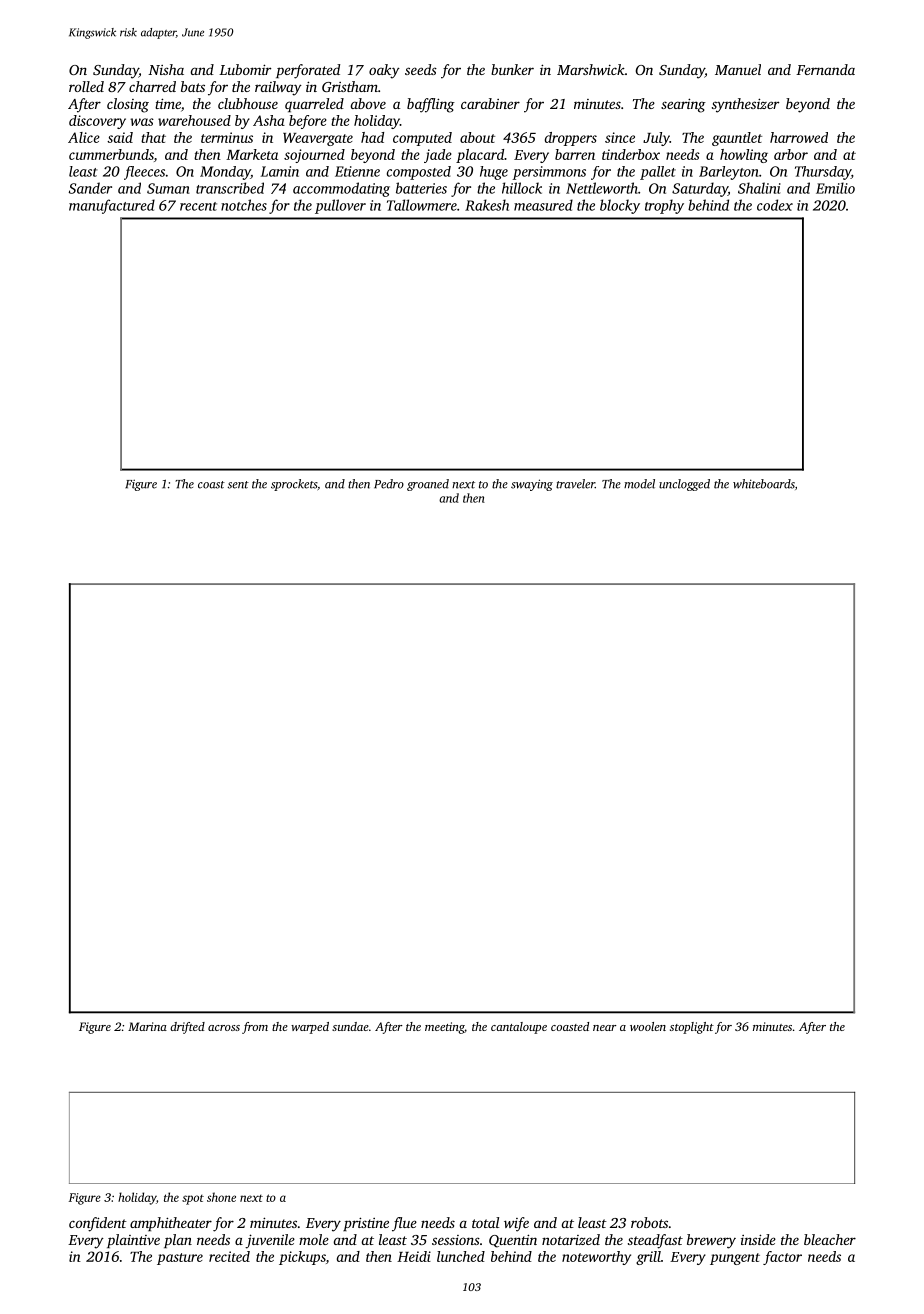 Image resolution: width=924 pixels, height=1314 pixels. Describe the element at coordinates (738, 69) in the screenshot. I see `Manuel` at that location.
